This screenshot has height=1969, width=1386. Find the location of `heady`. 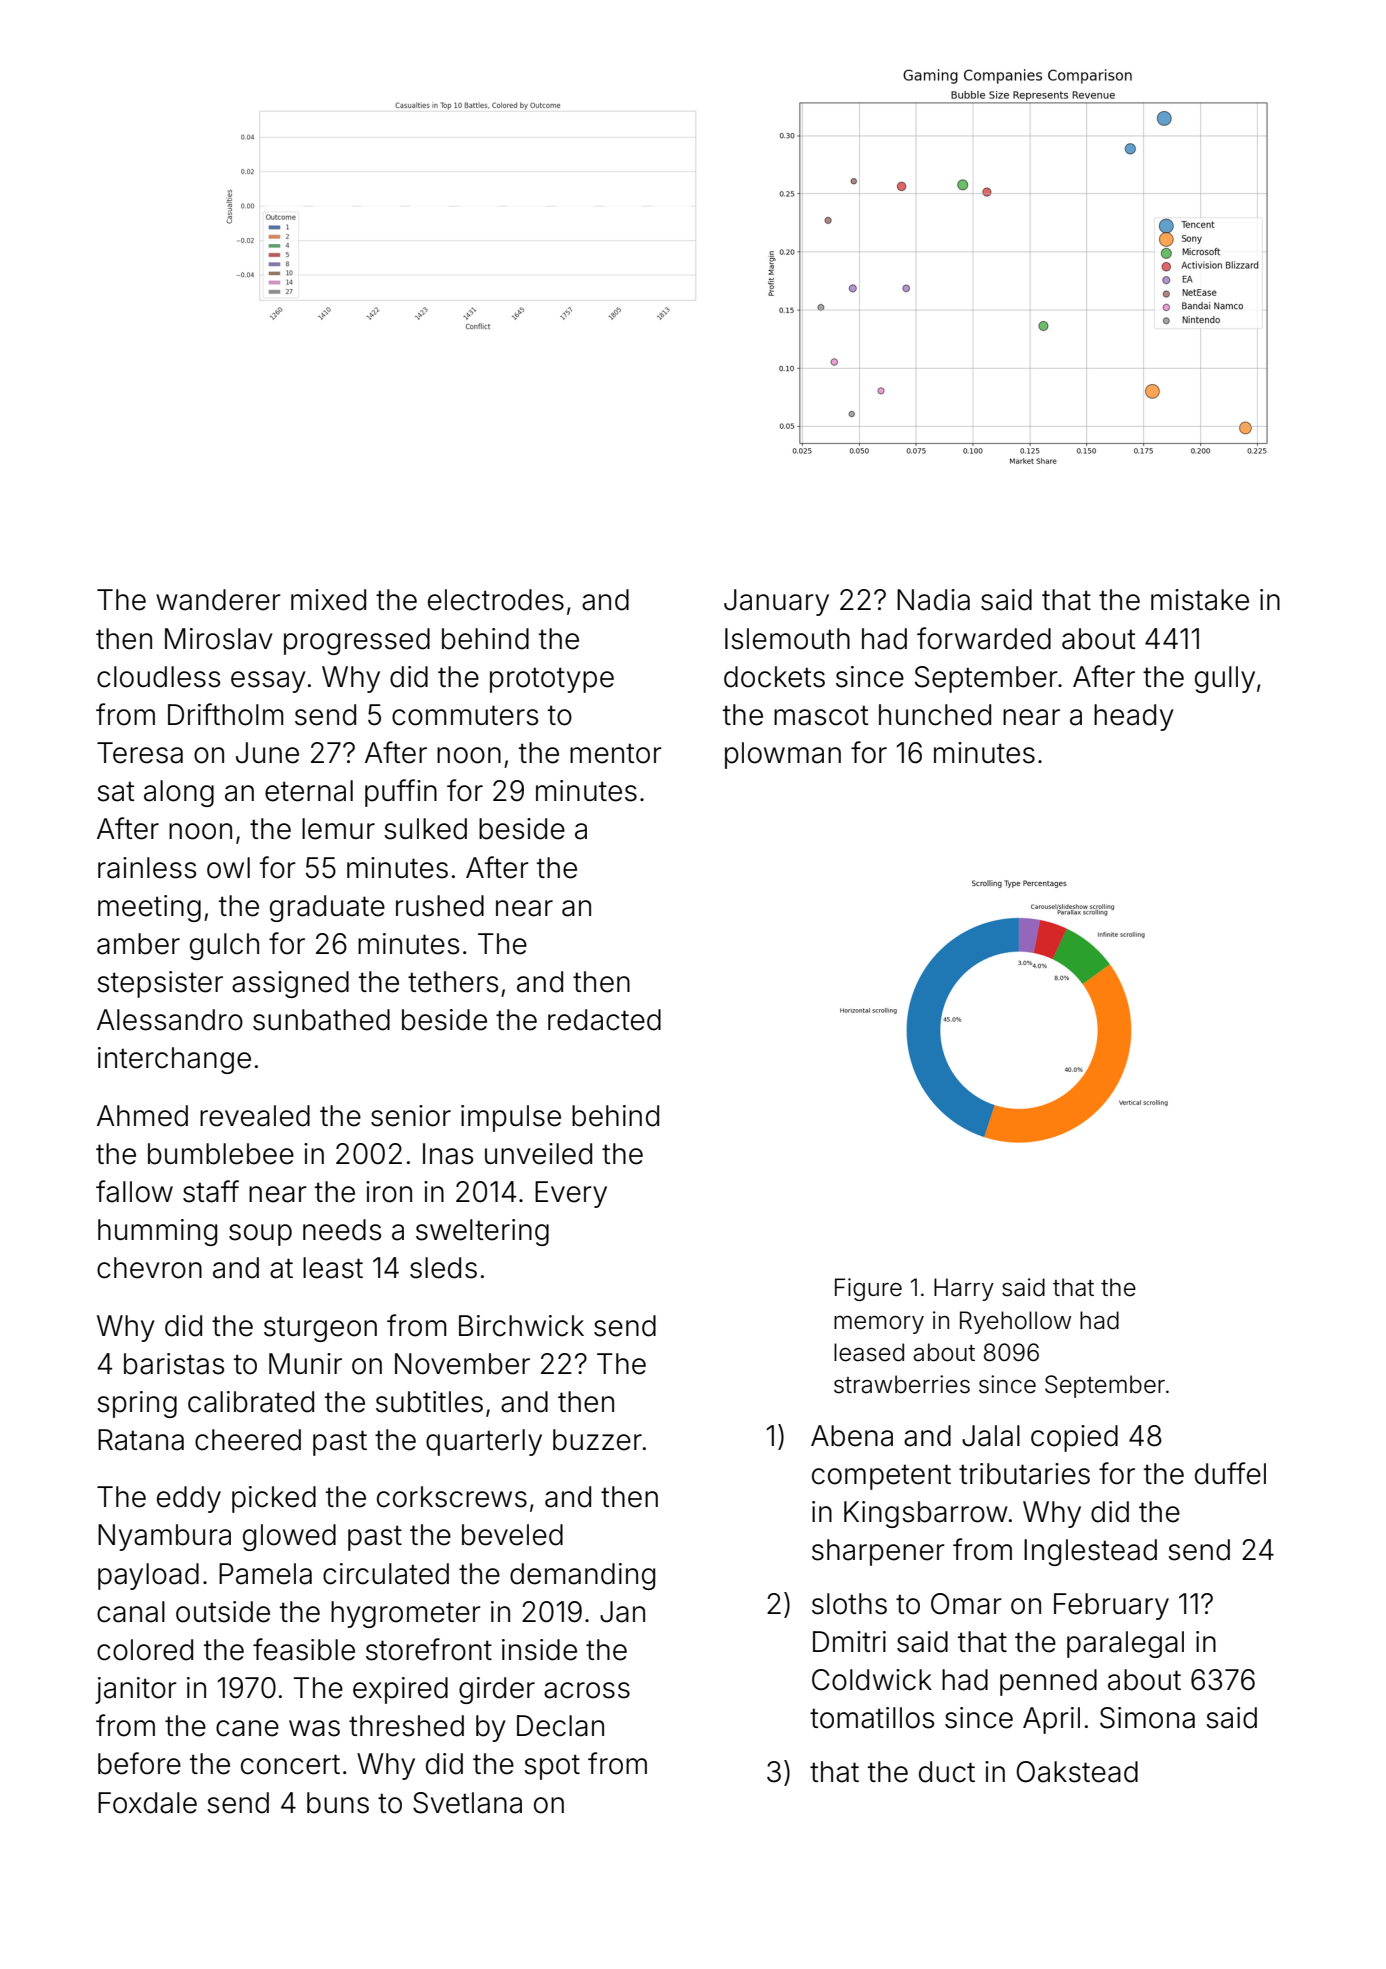

heady is located at coordinates (1134, 717).
